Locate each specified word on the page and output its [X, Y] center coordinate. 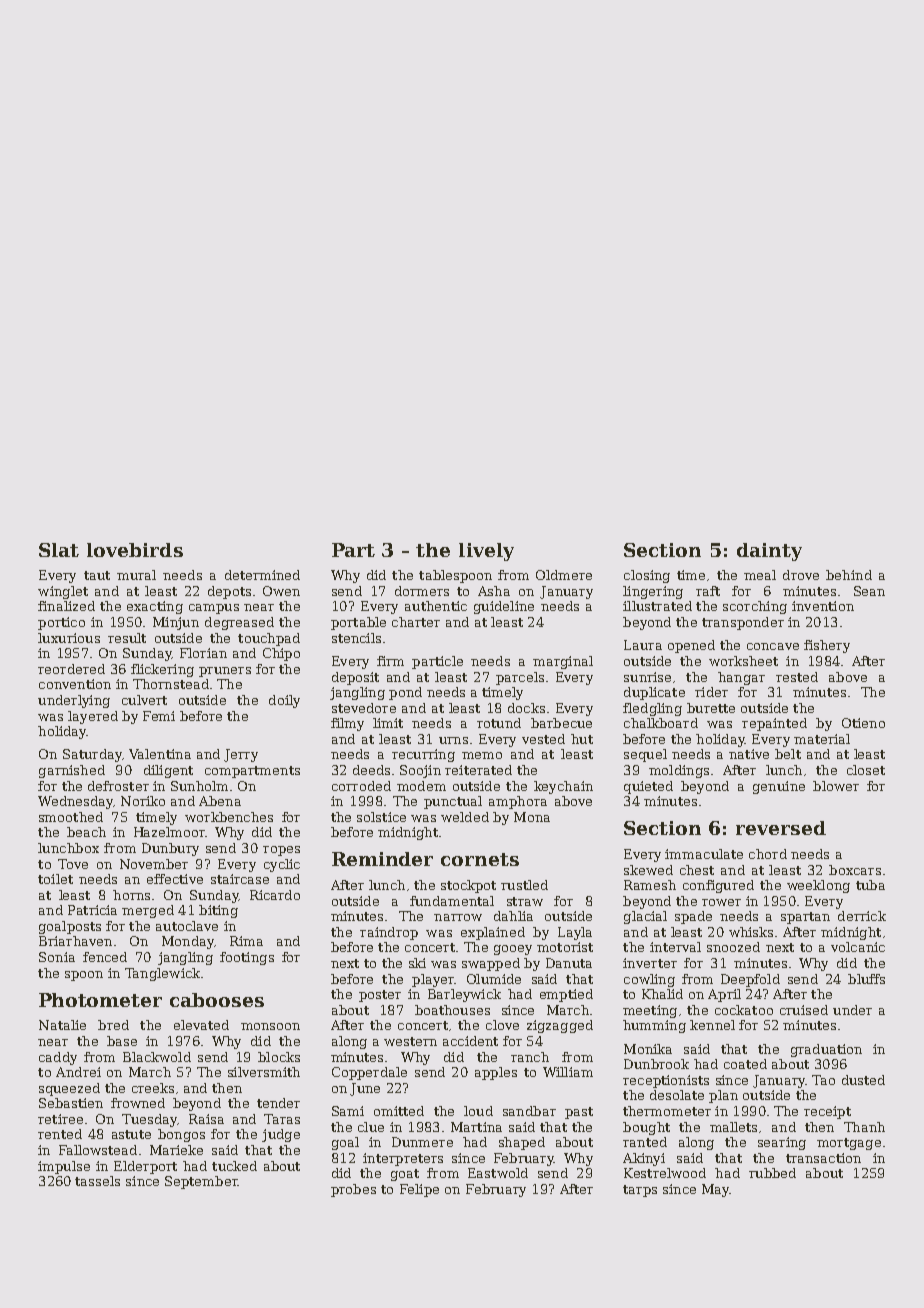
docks [526, 708]
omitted [399, 1111]
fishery [827, 646]
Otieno [863, 723]
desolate [677, 1095]
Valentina [160, 754]
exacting [155, 607]
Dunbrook [656, 1064]
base [122, 1041]
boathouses [452, 1010]
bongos [181, 1135]
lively [486, 552]
